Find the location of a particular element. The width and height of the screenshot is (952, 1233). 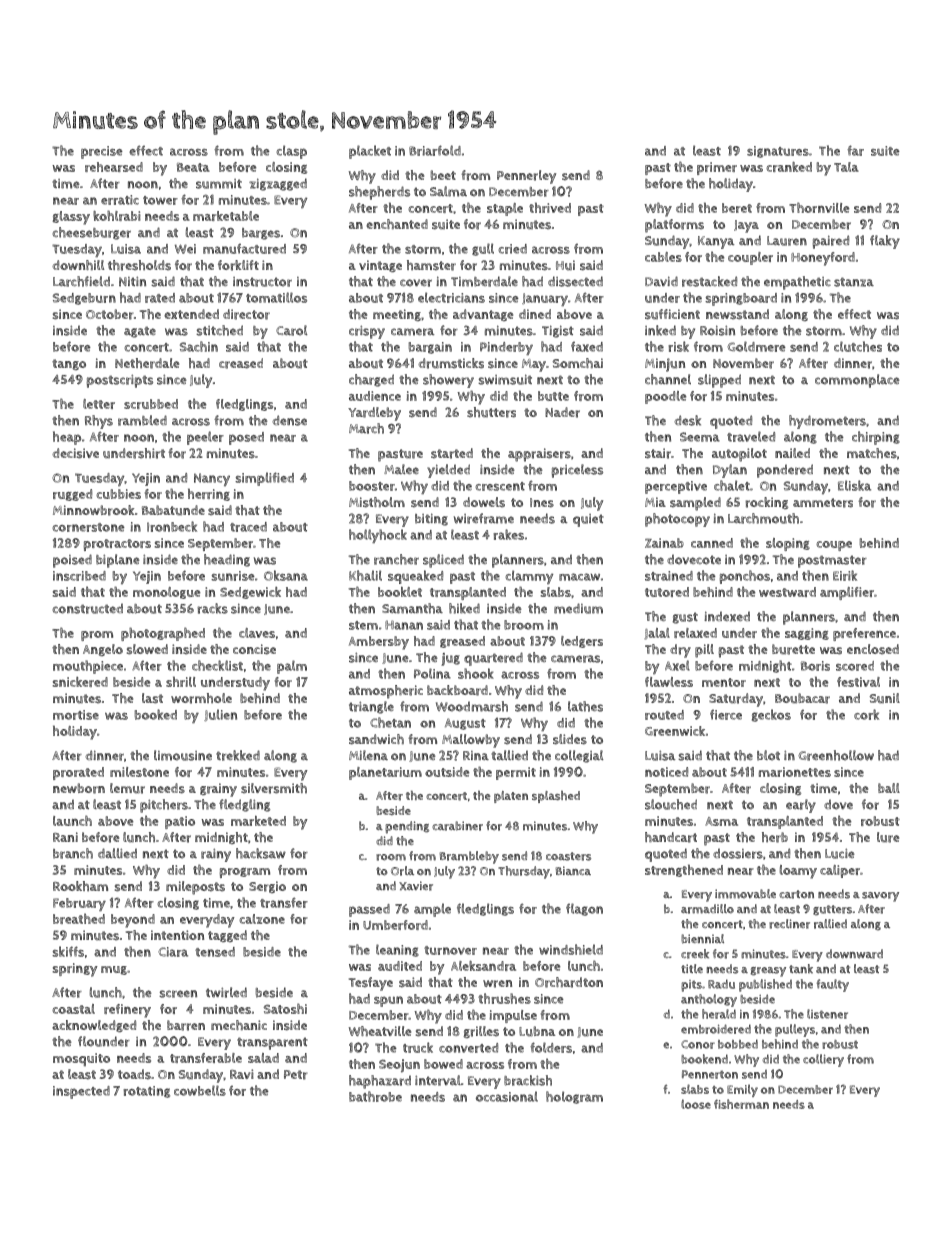

flaky is located at coordinates (885, 242).
